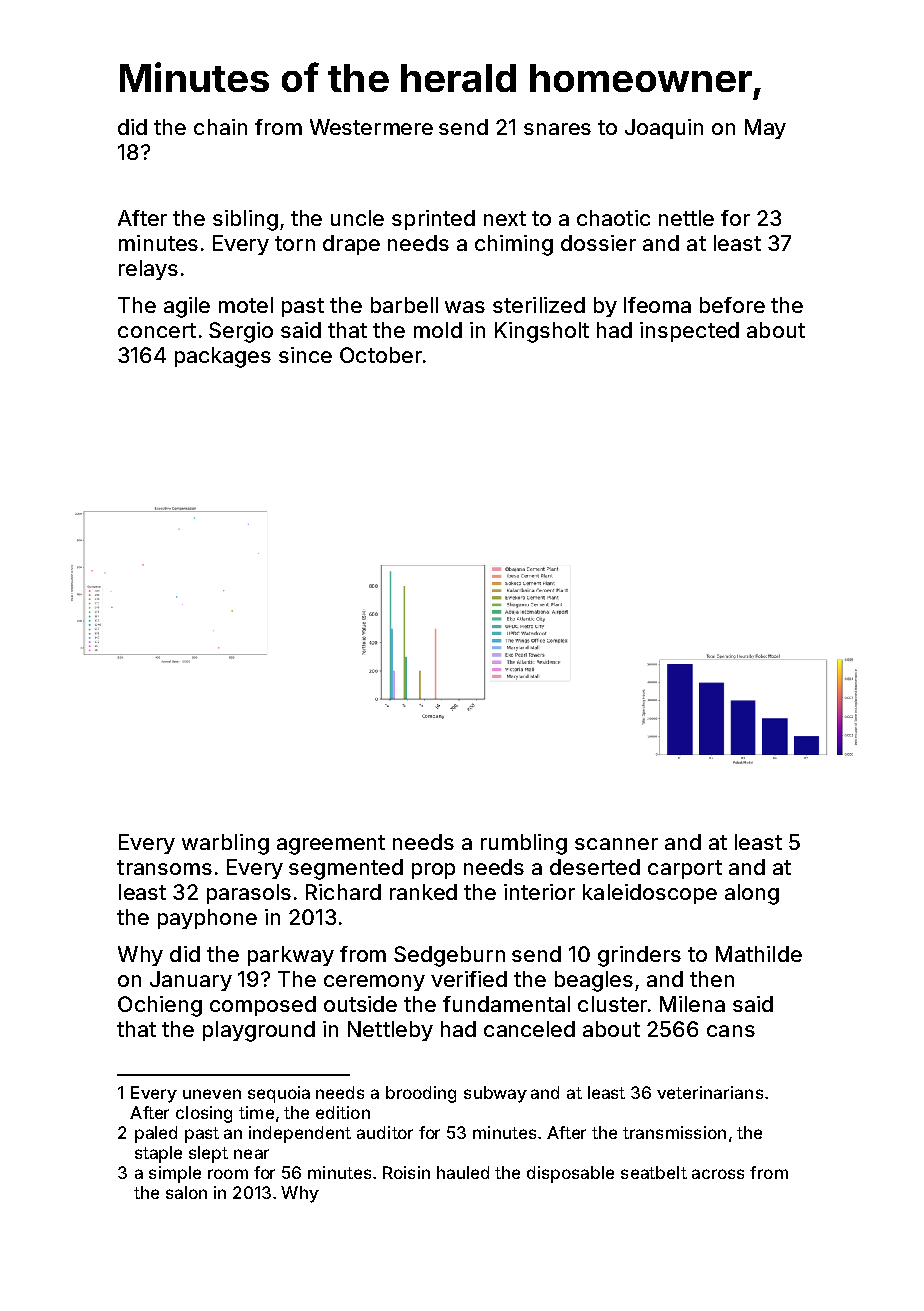  What do you see at coordinates (449, 956) in the screenshot?
I see `Sedgeburn` at bounding box center [449, 956].
